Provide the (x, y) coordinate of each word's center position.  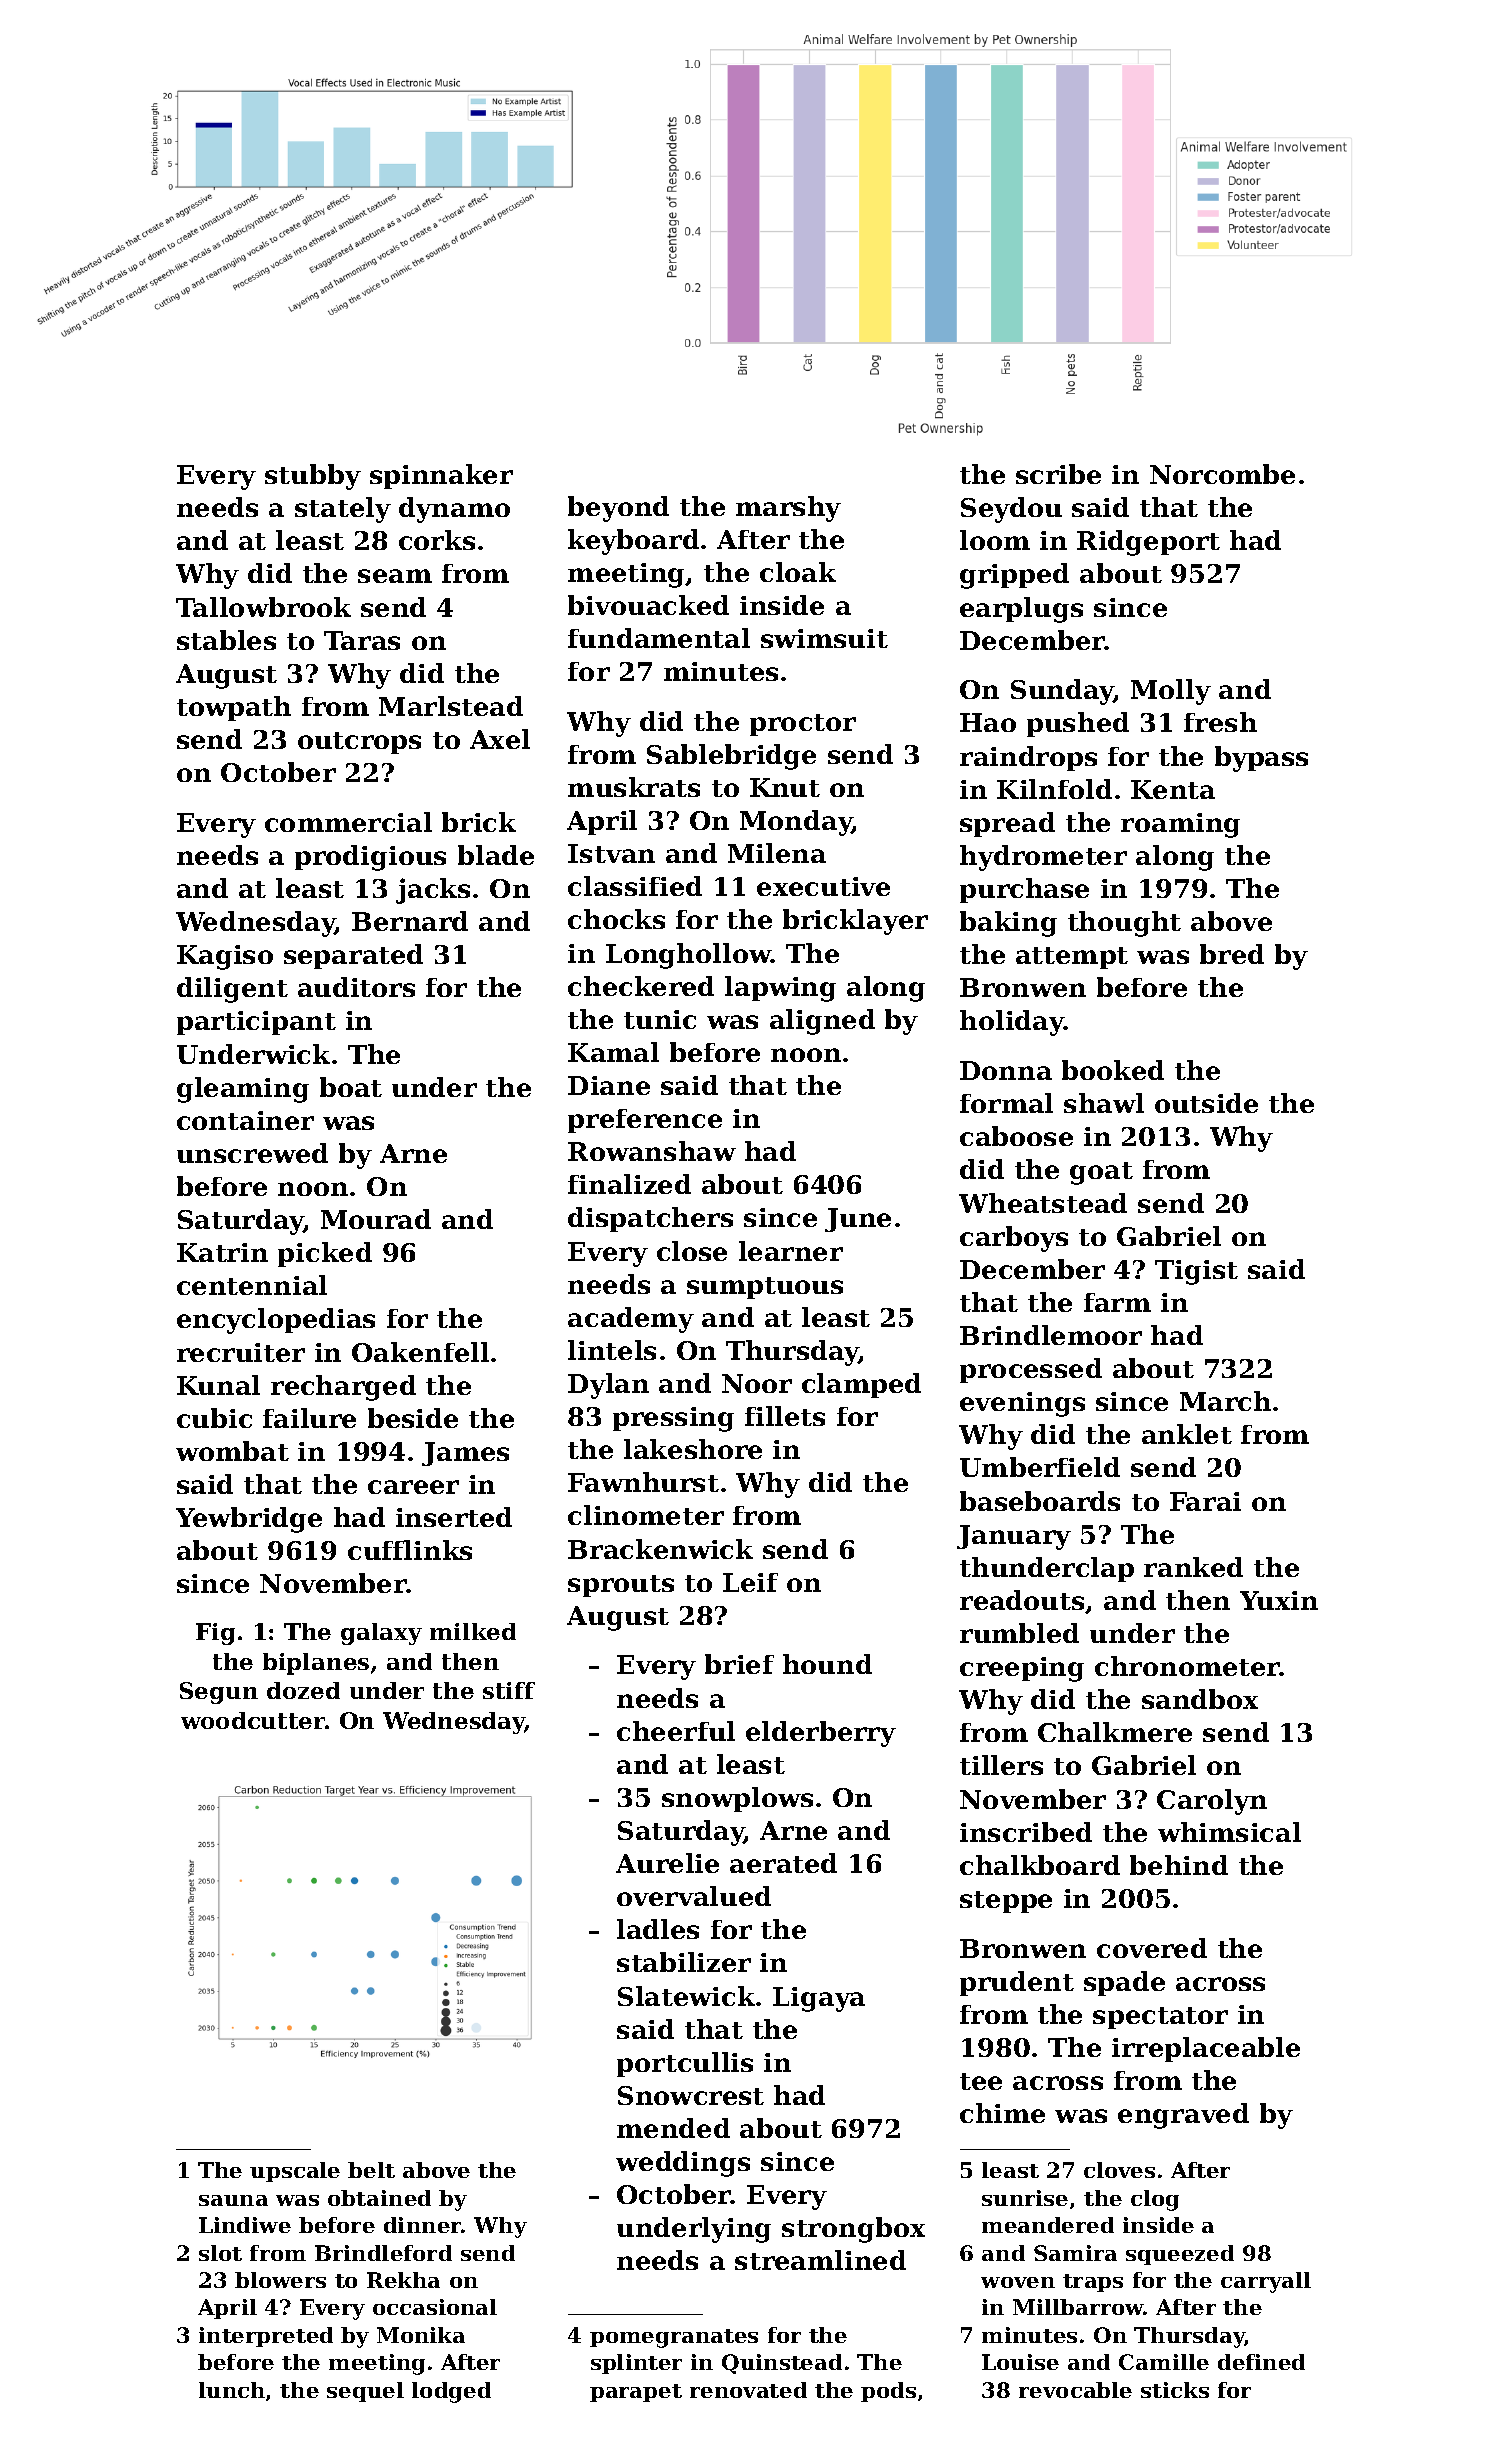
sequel (365, 2392)
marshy (788, 509)
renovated (748, 2390)
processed (1031, 1370)
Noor (757, 1383)
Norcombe (1222, 474)
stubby (313, 477)
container (245, 1120)
